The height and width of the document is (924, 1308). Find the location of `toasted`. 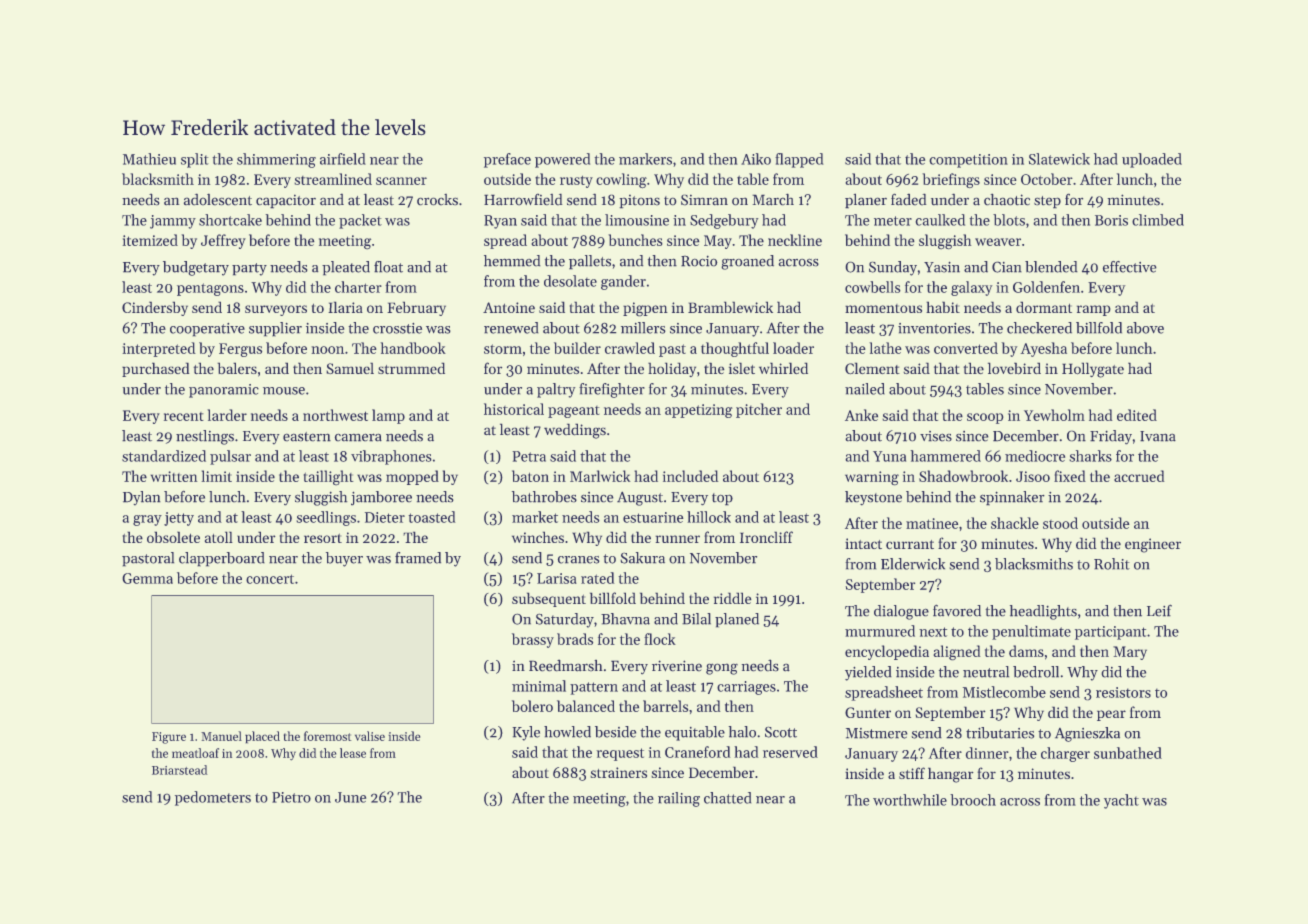

toasted is located at coordinates (432, 517).
